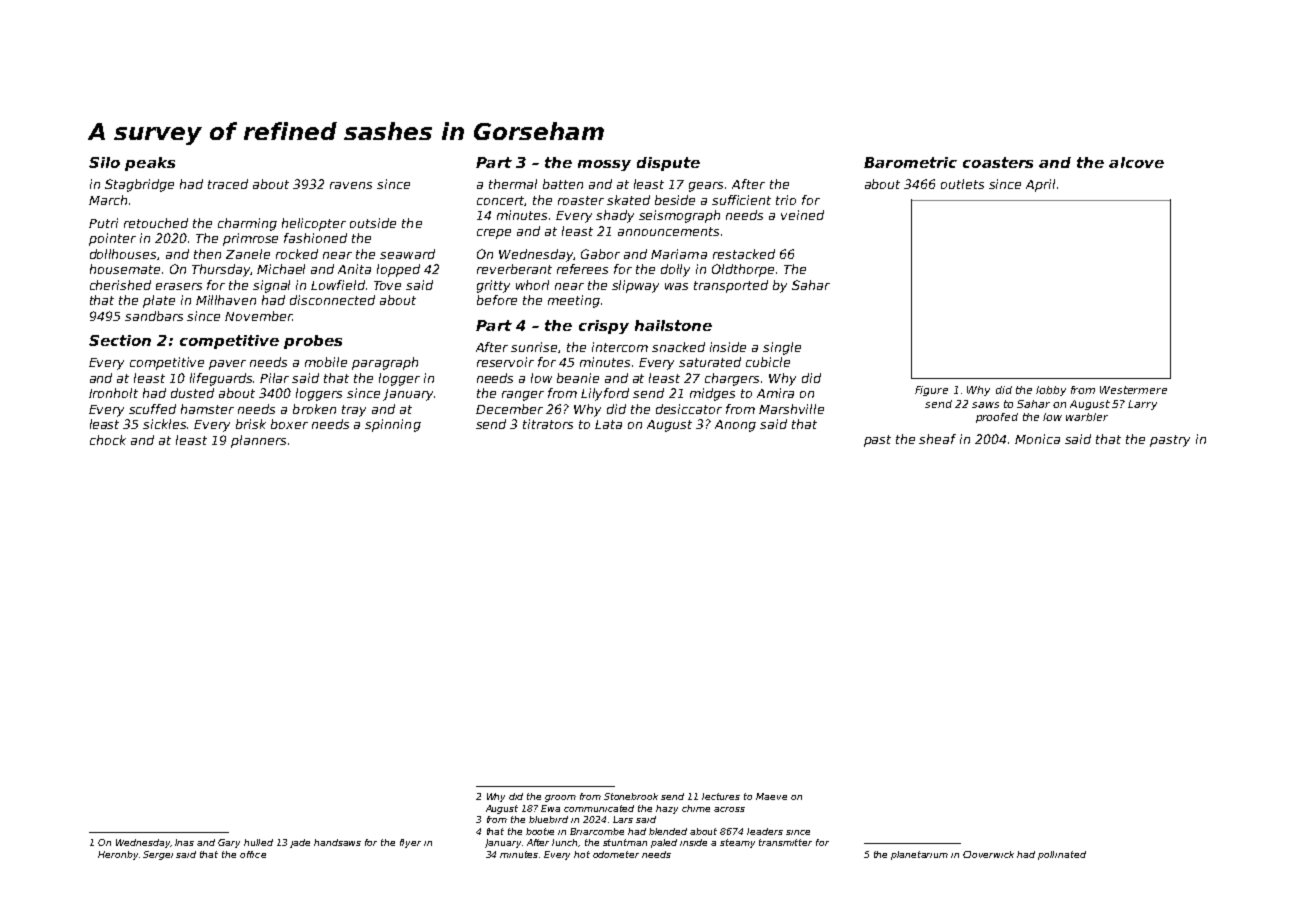 This screenshot has width=1308, height=924. I want to click on sickles, so click(165, 424).
